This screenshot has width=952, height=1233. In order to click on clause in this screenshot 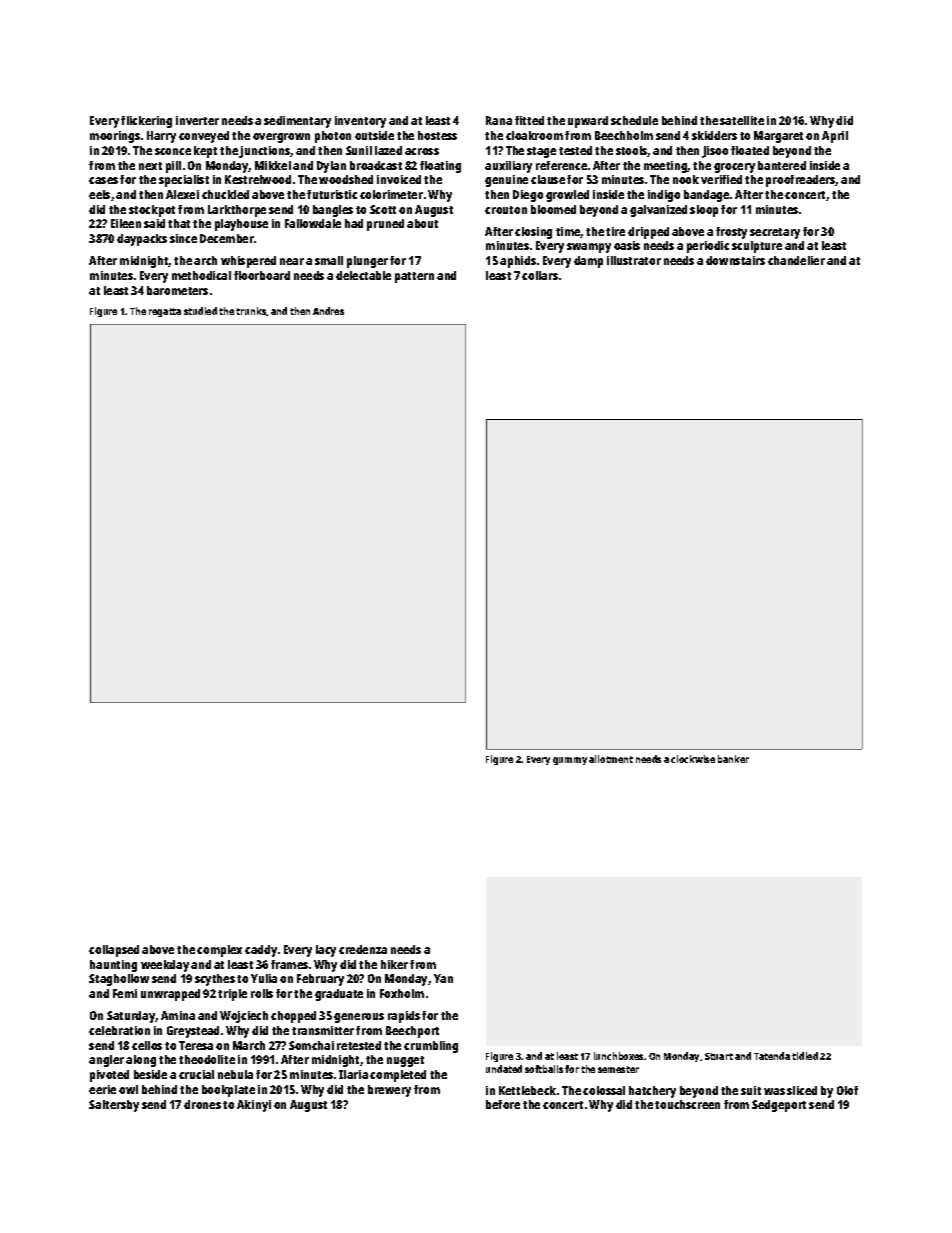, I will do `click(548, 179)`.
